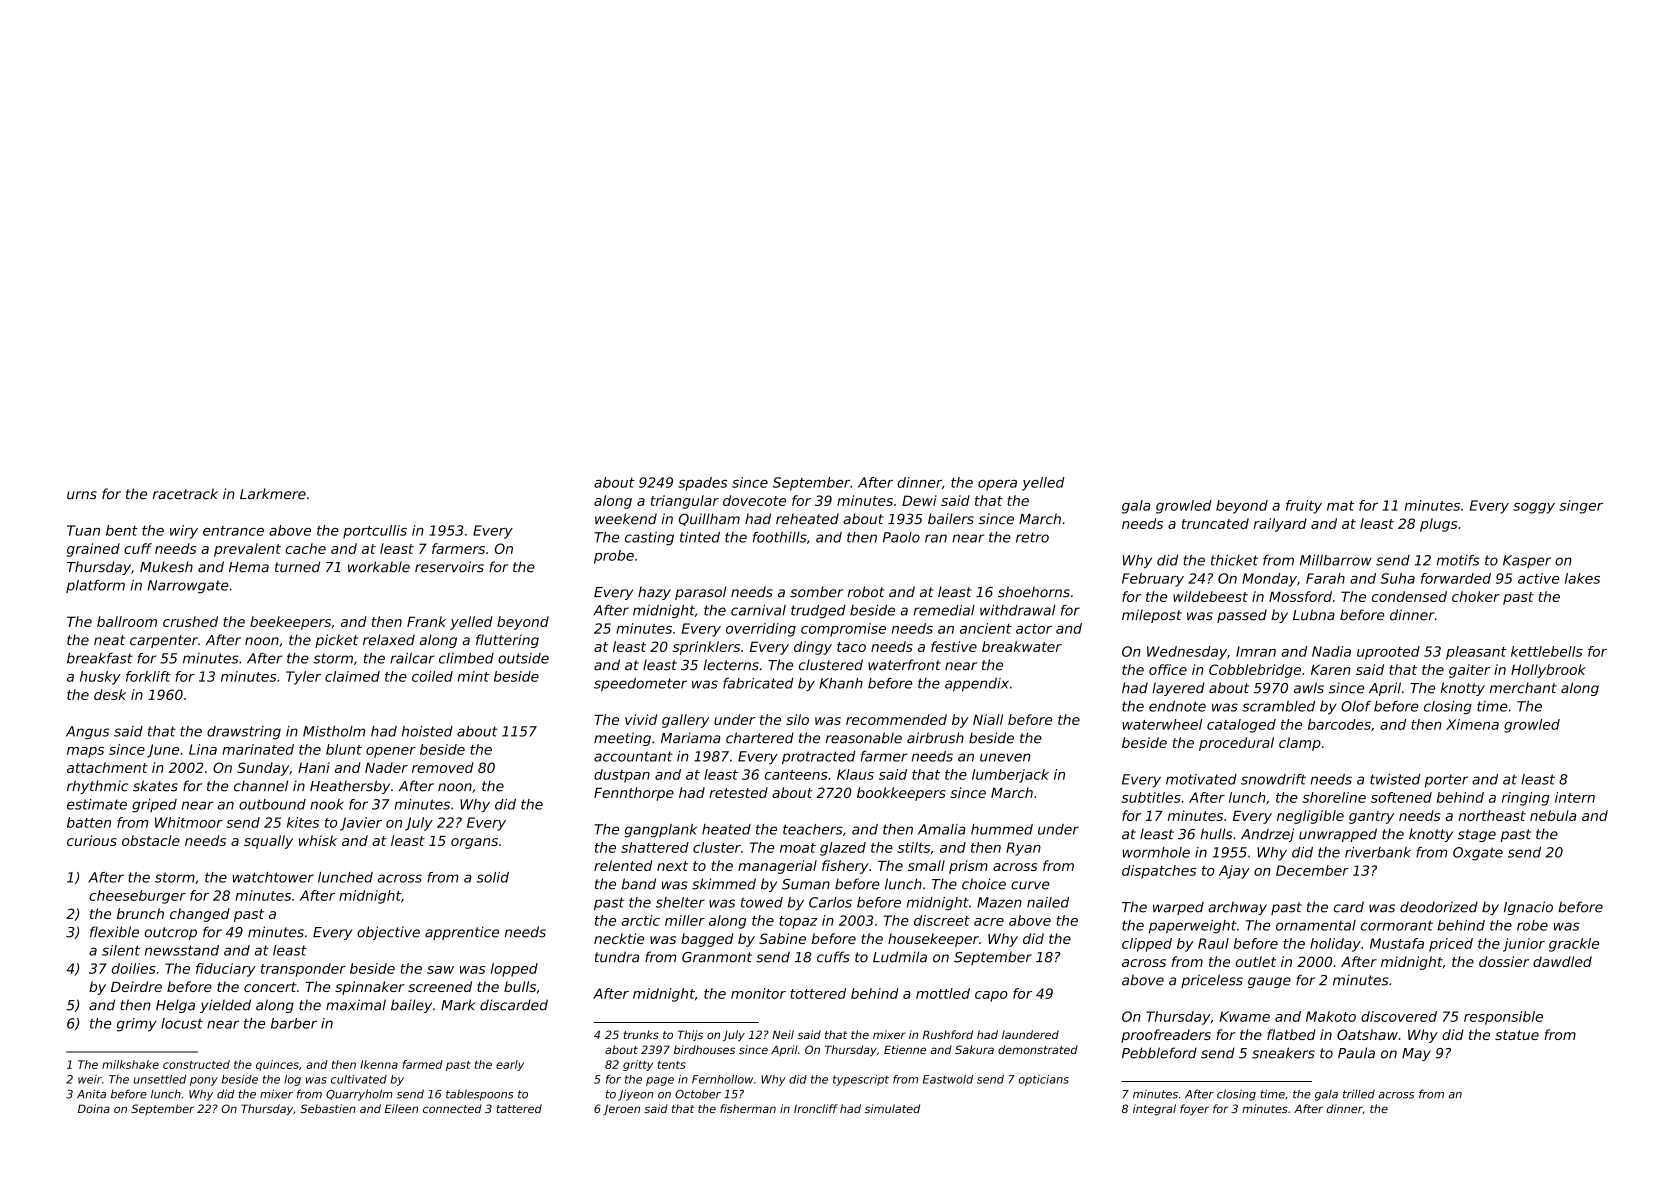 The width and height of the page is (1676, 1185). What do you see at coordinates (892, 1108) in the page?
I see `simulated` at bounding box center [892, 1108].
